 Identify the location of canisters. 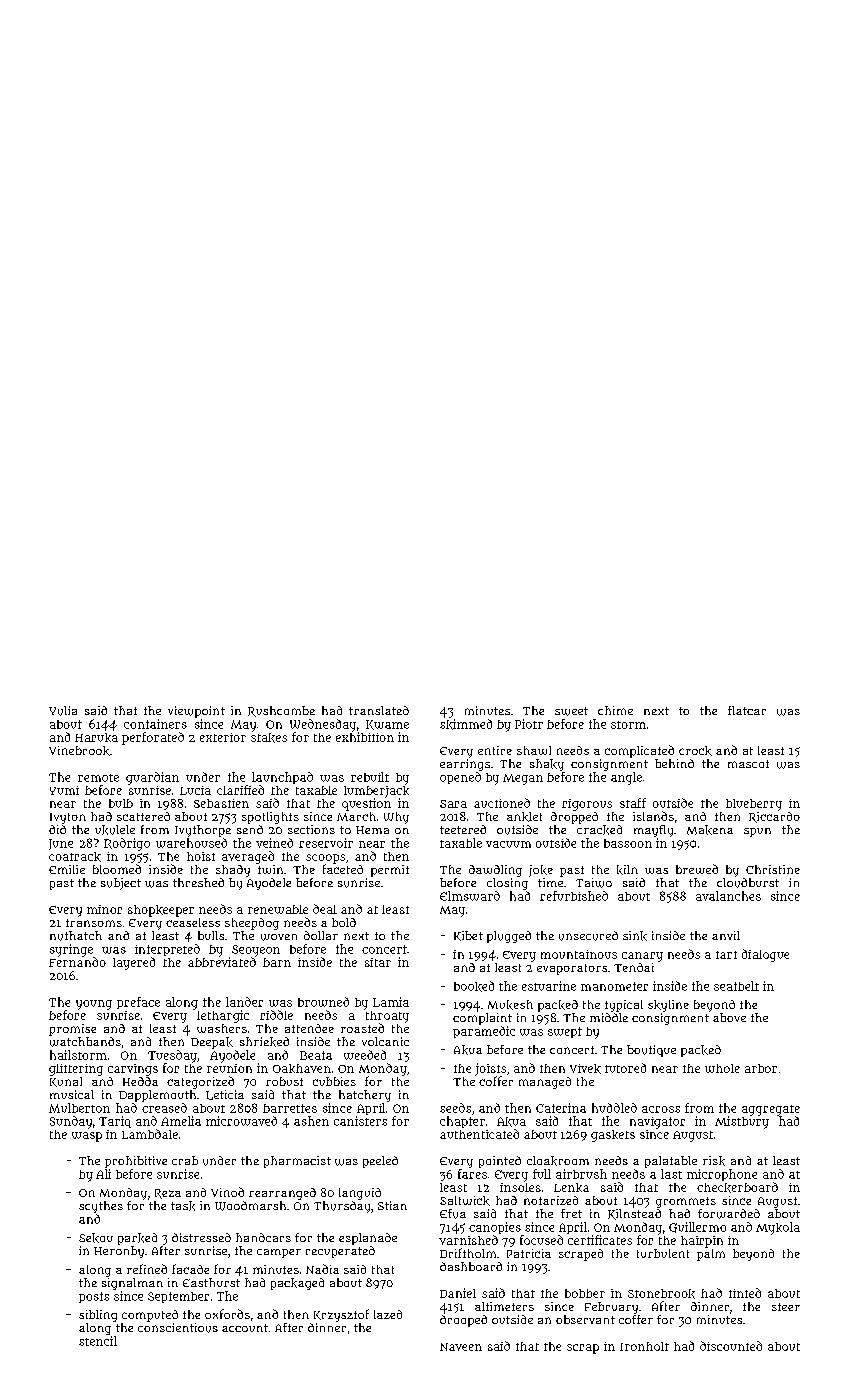
(360, 1121).
